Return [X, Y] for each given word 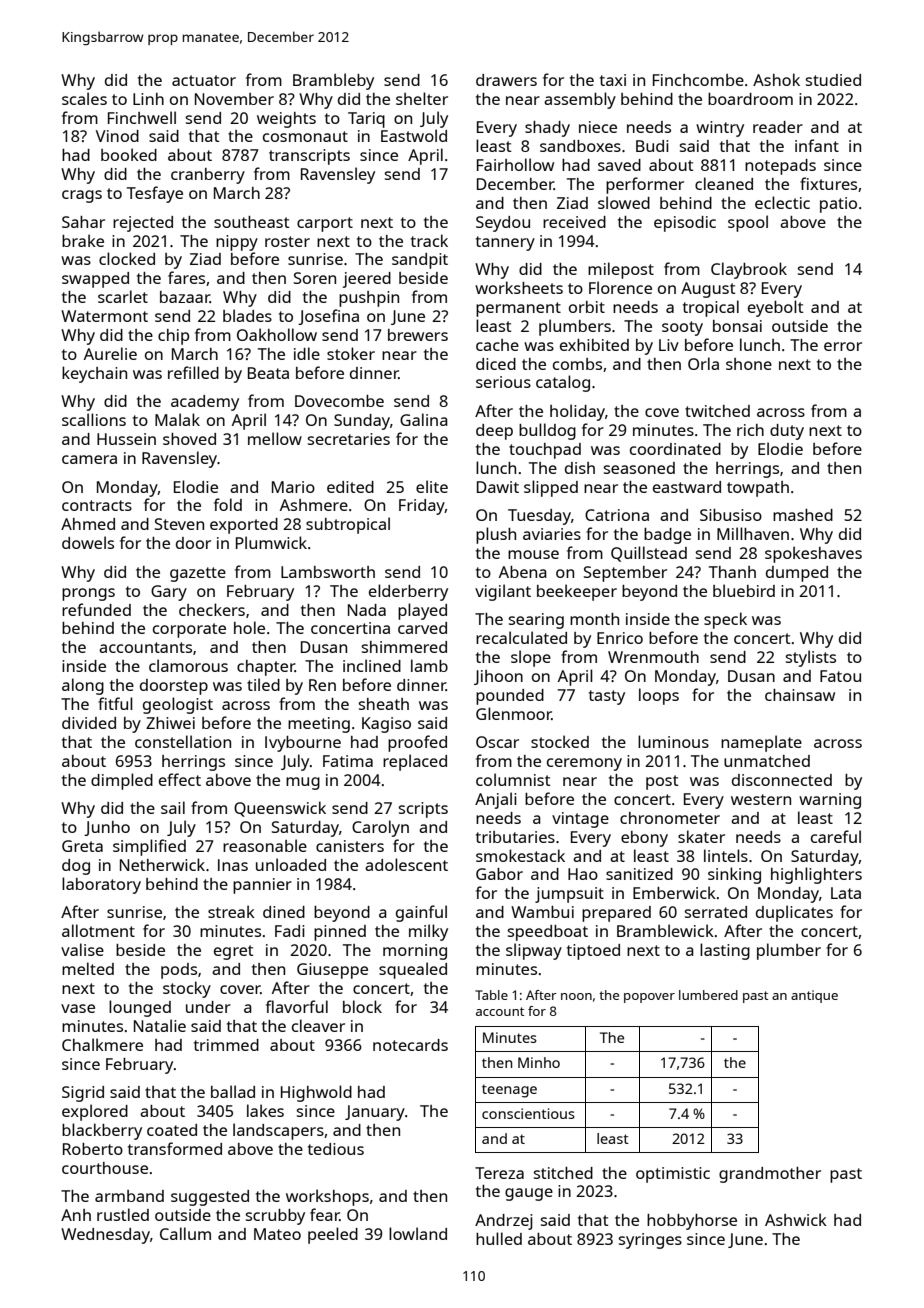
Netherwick [162, 864]
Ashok [776, 79]
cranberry [208, 176]
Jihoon [498, 677]
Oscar [497, 742]
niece [598, 127]
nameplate [761, 743]
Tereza [499, 1173]
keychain [94, 374]
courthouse [105, 1168]
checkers [212, 609]
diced [496, 364]
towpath [758, 489]
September [625, 574]
